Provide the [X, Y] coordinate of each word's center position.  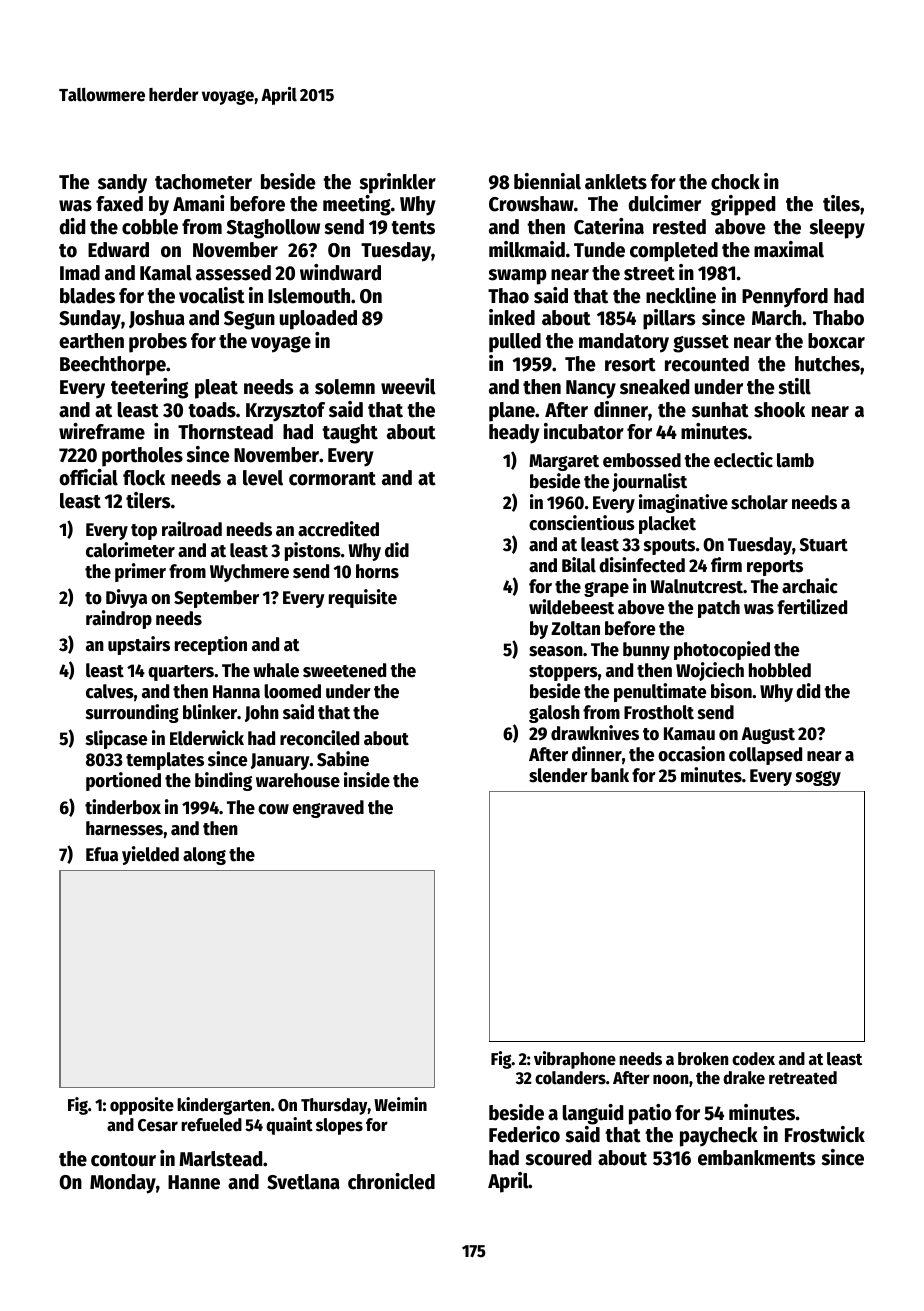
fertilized [812, 607]
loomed [292, 691]
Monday [123, 1184]
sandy [122, 184]
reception [211, 645]
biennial [547, 181]
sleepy [837, 229]
